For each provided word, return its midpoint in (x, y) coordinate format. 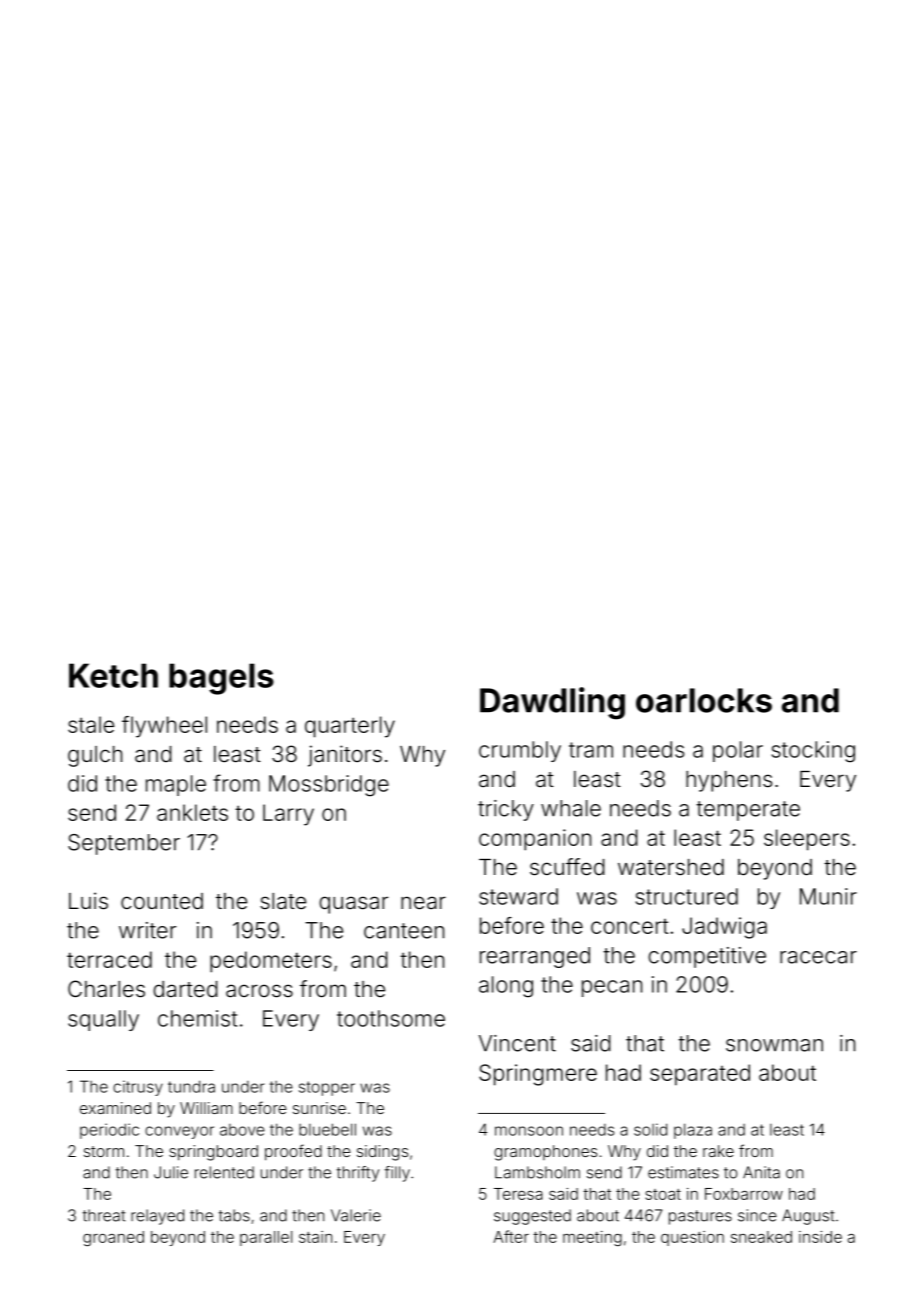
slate (283, 901)
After (511, 1236)
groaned (113, 1238)
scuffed (567, 867)
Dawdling (552, 703)
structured (687, 896)
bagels (221, 679)
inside (820, 1237)
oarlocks (704, 700)
